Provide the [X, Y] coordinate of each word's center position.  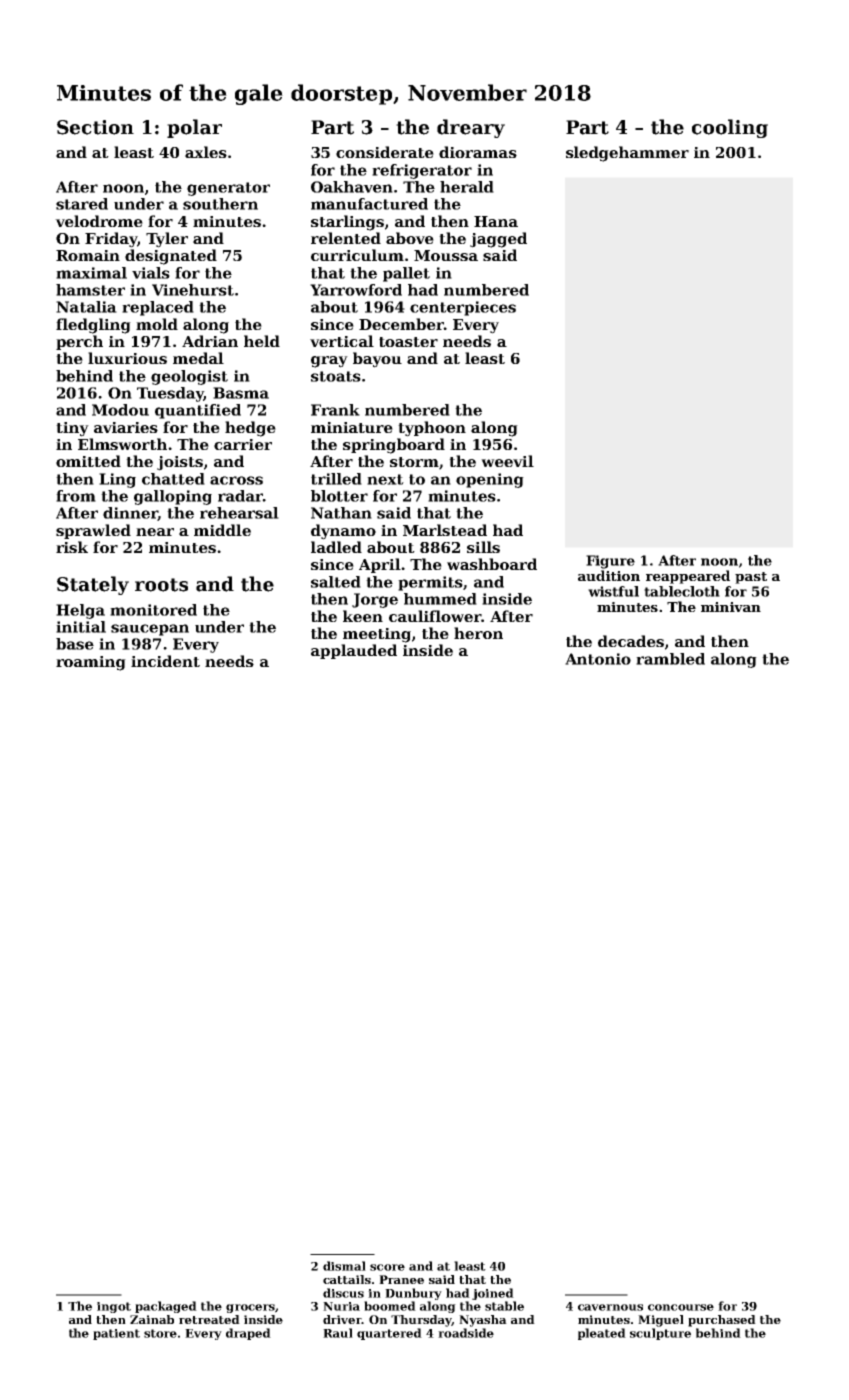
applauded [354, 651]
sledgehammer [627, 154]
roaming [91, 663]
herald [467, 187]
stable [504, 1306]
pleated [602, 1334]
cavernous [610, 1307]
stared [82, 204]
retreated [209, 1319]
